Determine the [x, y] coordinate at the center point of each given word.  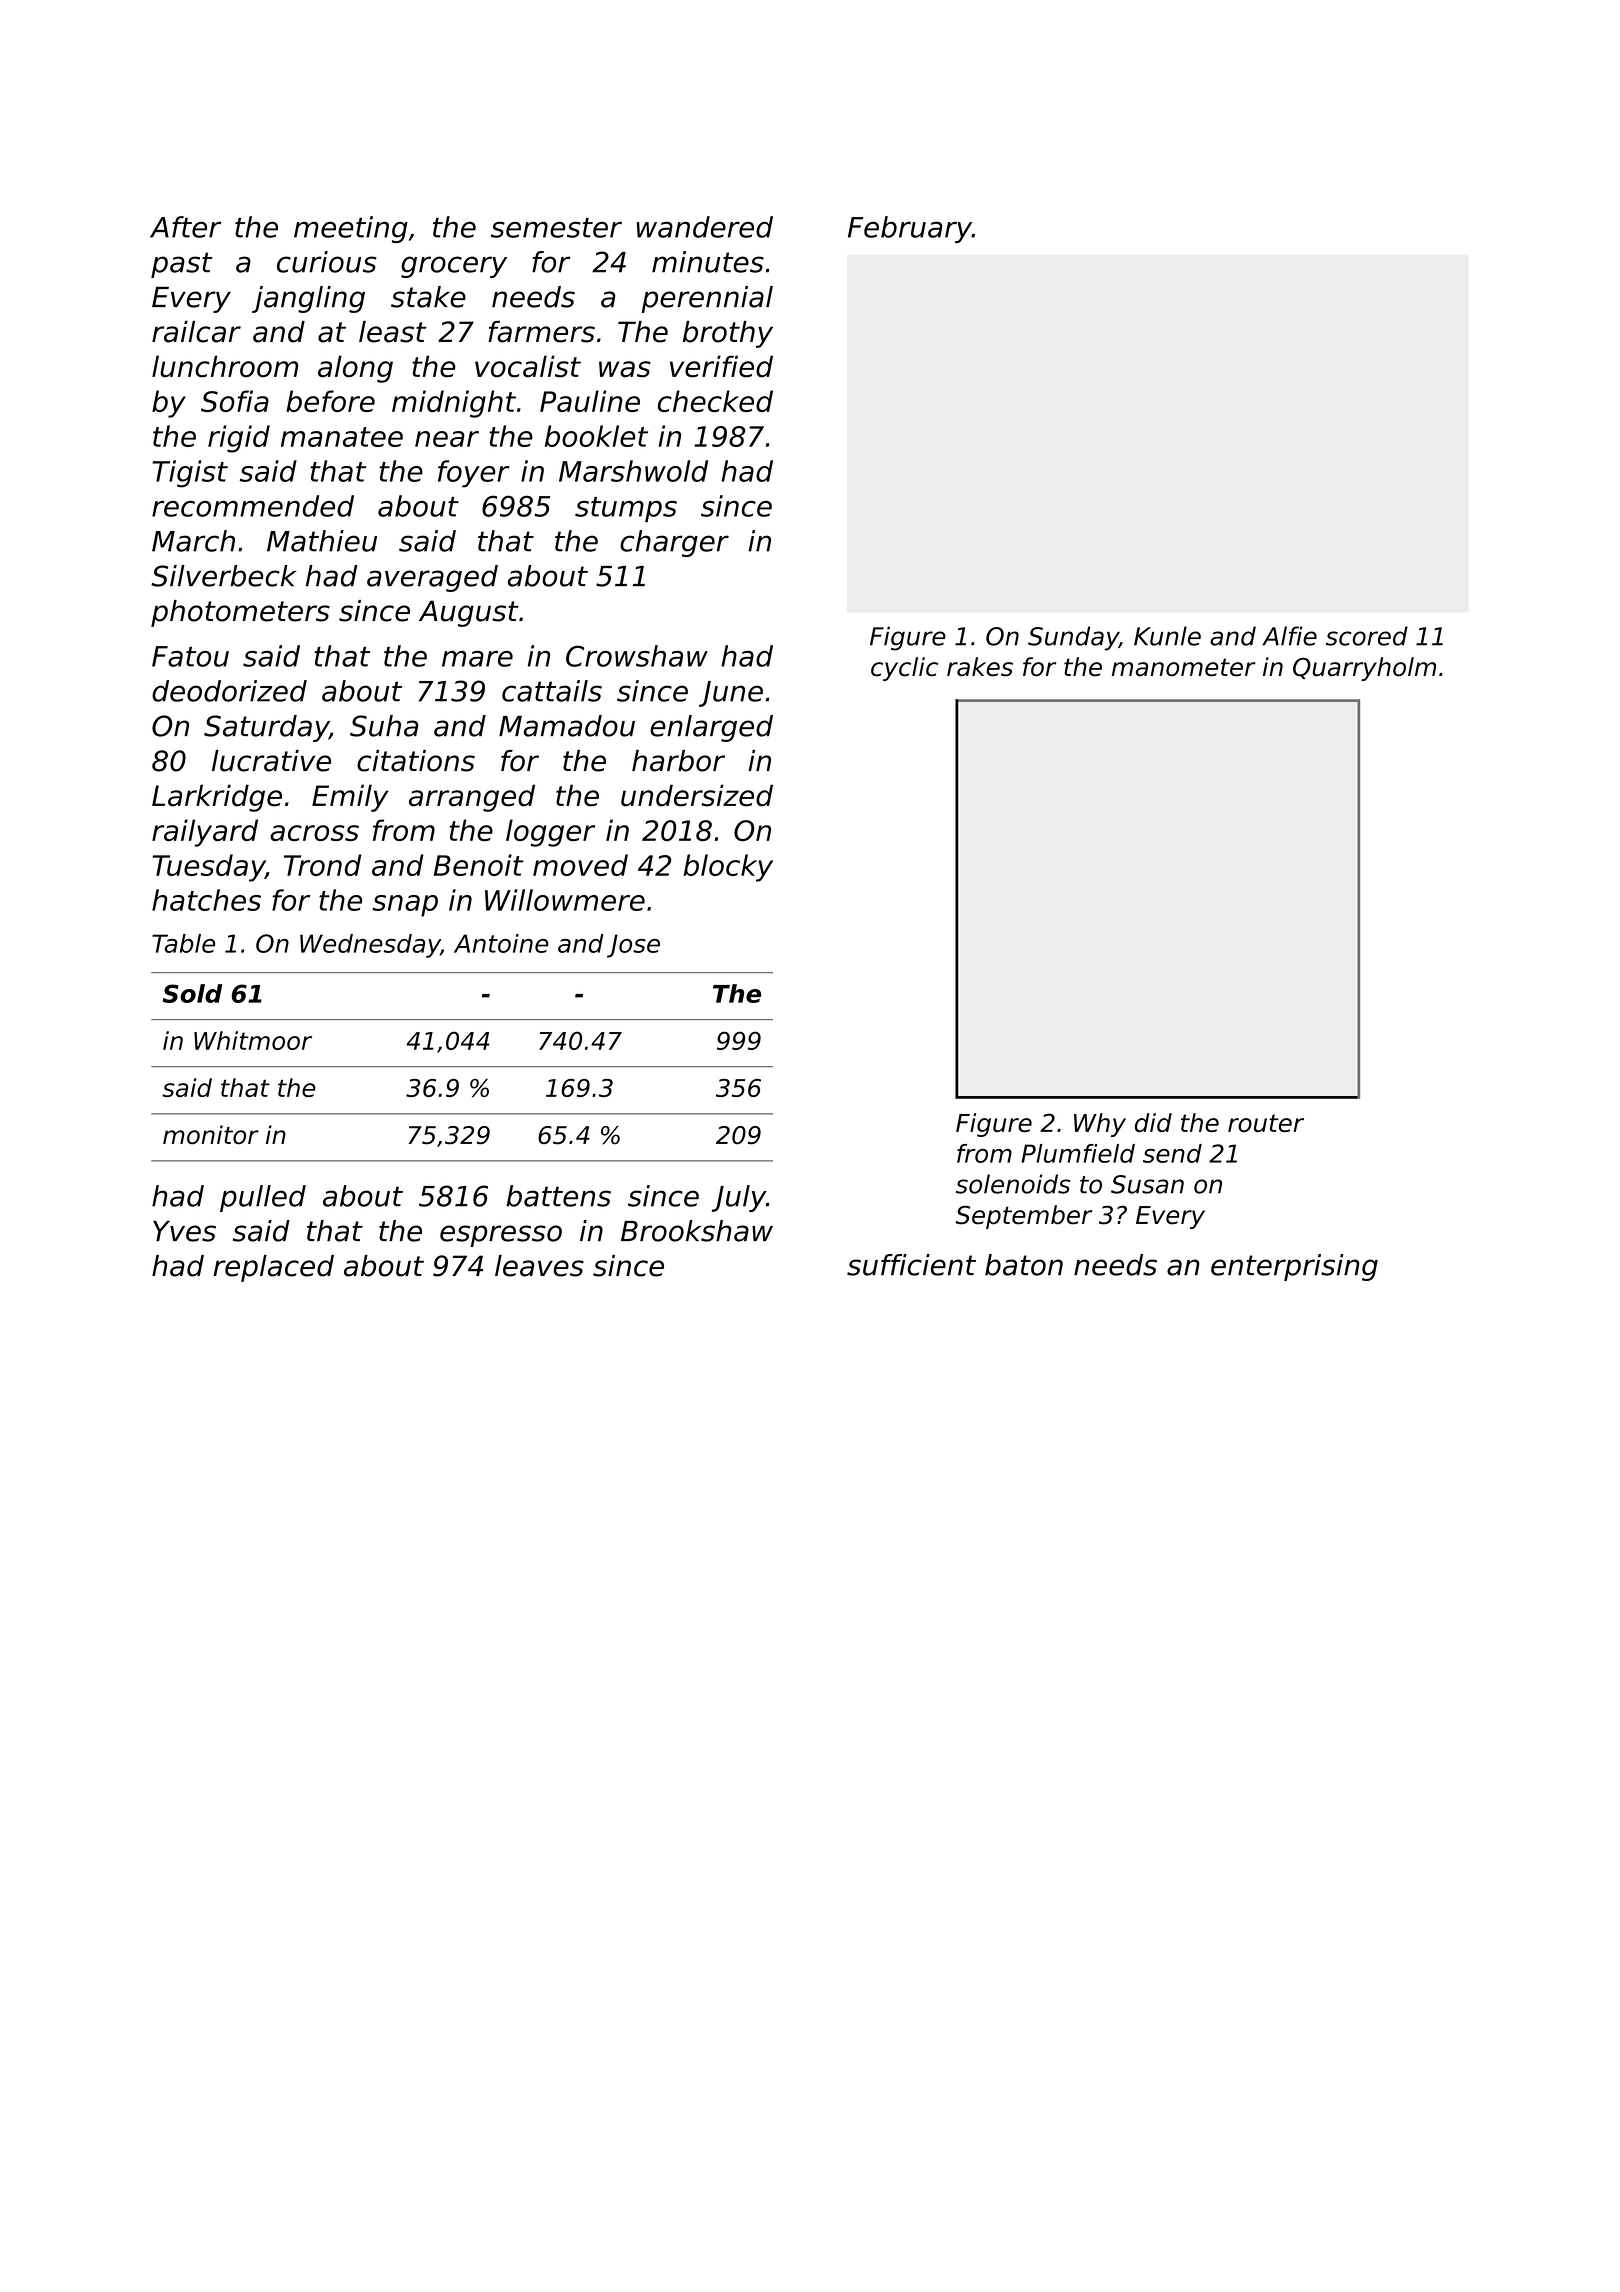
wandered [705, 227]
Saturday [266, 728]
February [910, 229]
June [731, 694]
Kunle [1167, 636]
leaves [539, 1266]
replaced [273, 1268]
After [185, 227]
